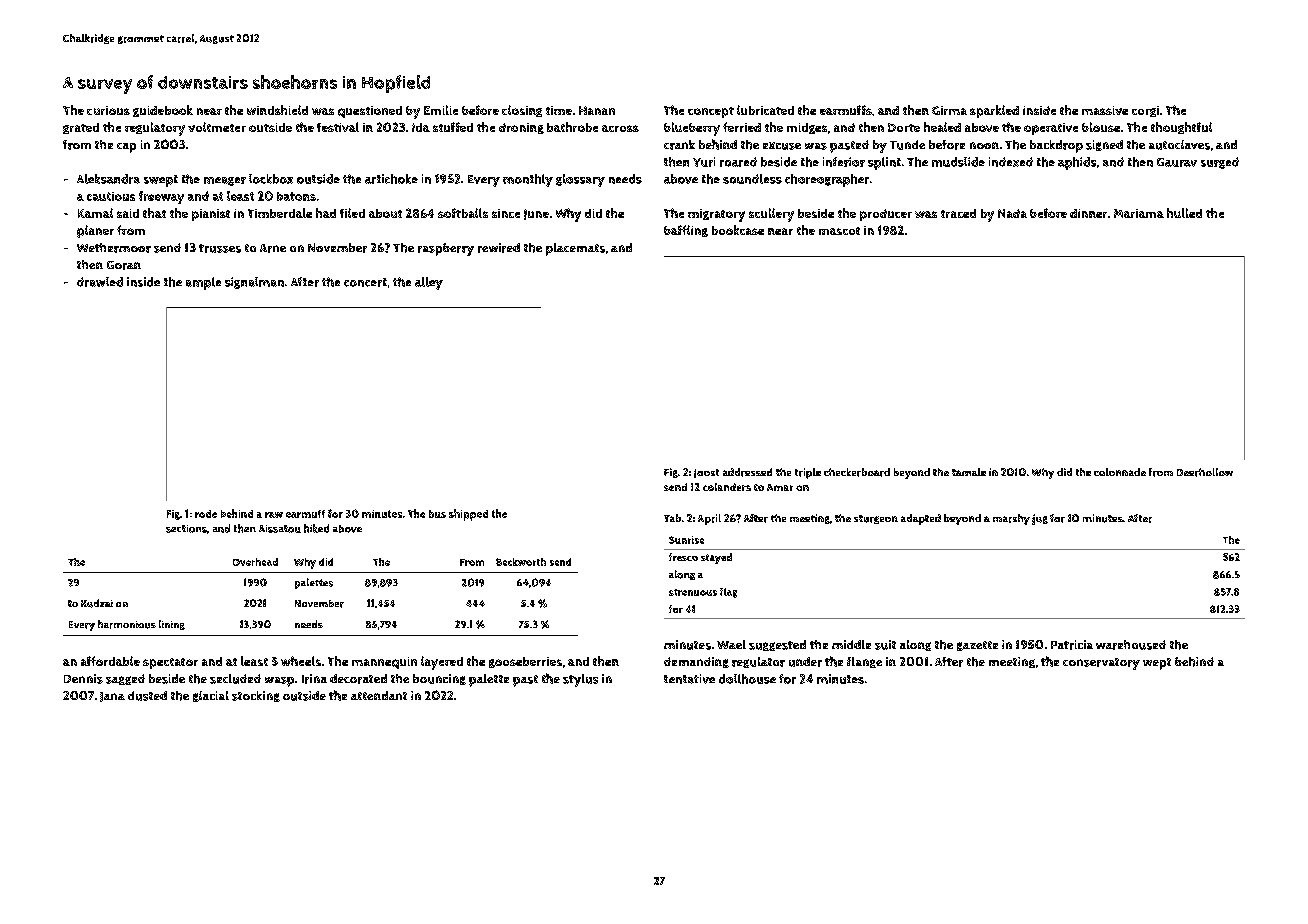 Image resolution: width=1308 pixels, height=924 pixels. I want to click on hiked, so click(316, 528).
